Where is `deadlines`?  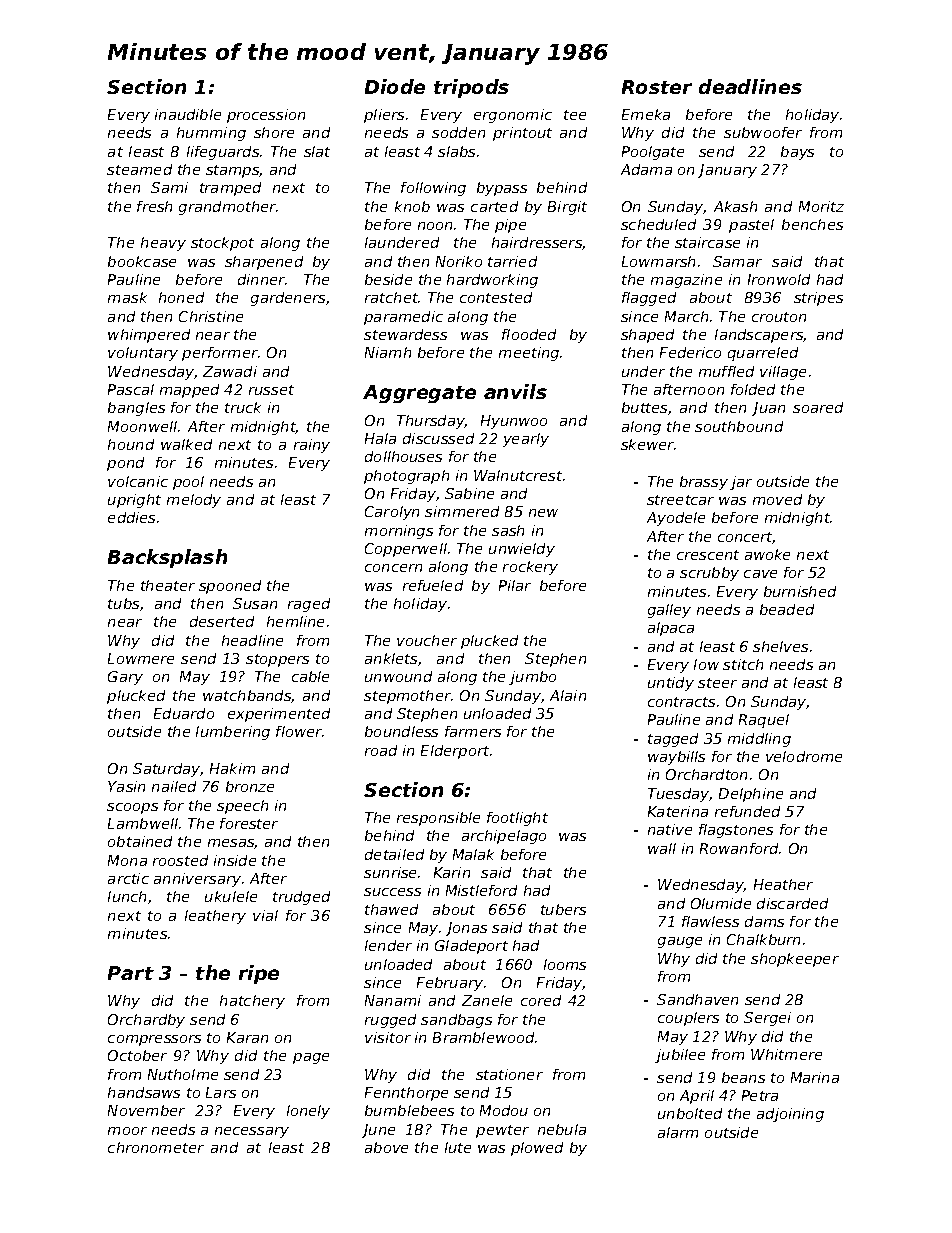 deadlines is located at coordinates (750, 86).
